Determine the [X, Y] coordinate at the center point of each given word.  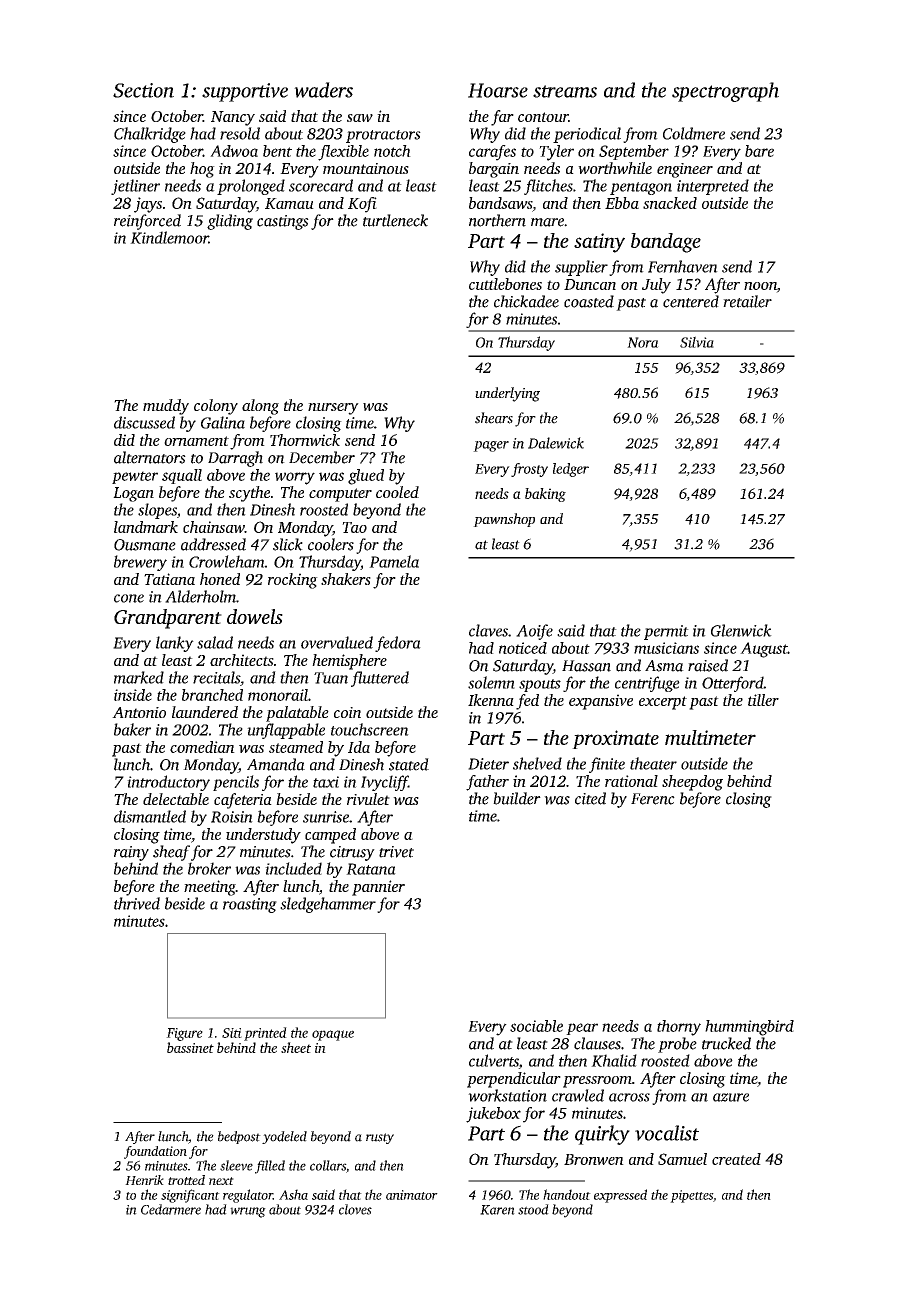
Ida [359, 747]
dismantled [150, 816]
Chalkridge [150, 135]
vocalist [667, 1133]
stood [533, 1209]
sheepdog [692, 783]
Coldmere [694, 133]
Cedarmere [171, 1209]
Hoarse [498, 90]
